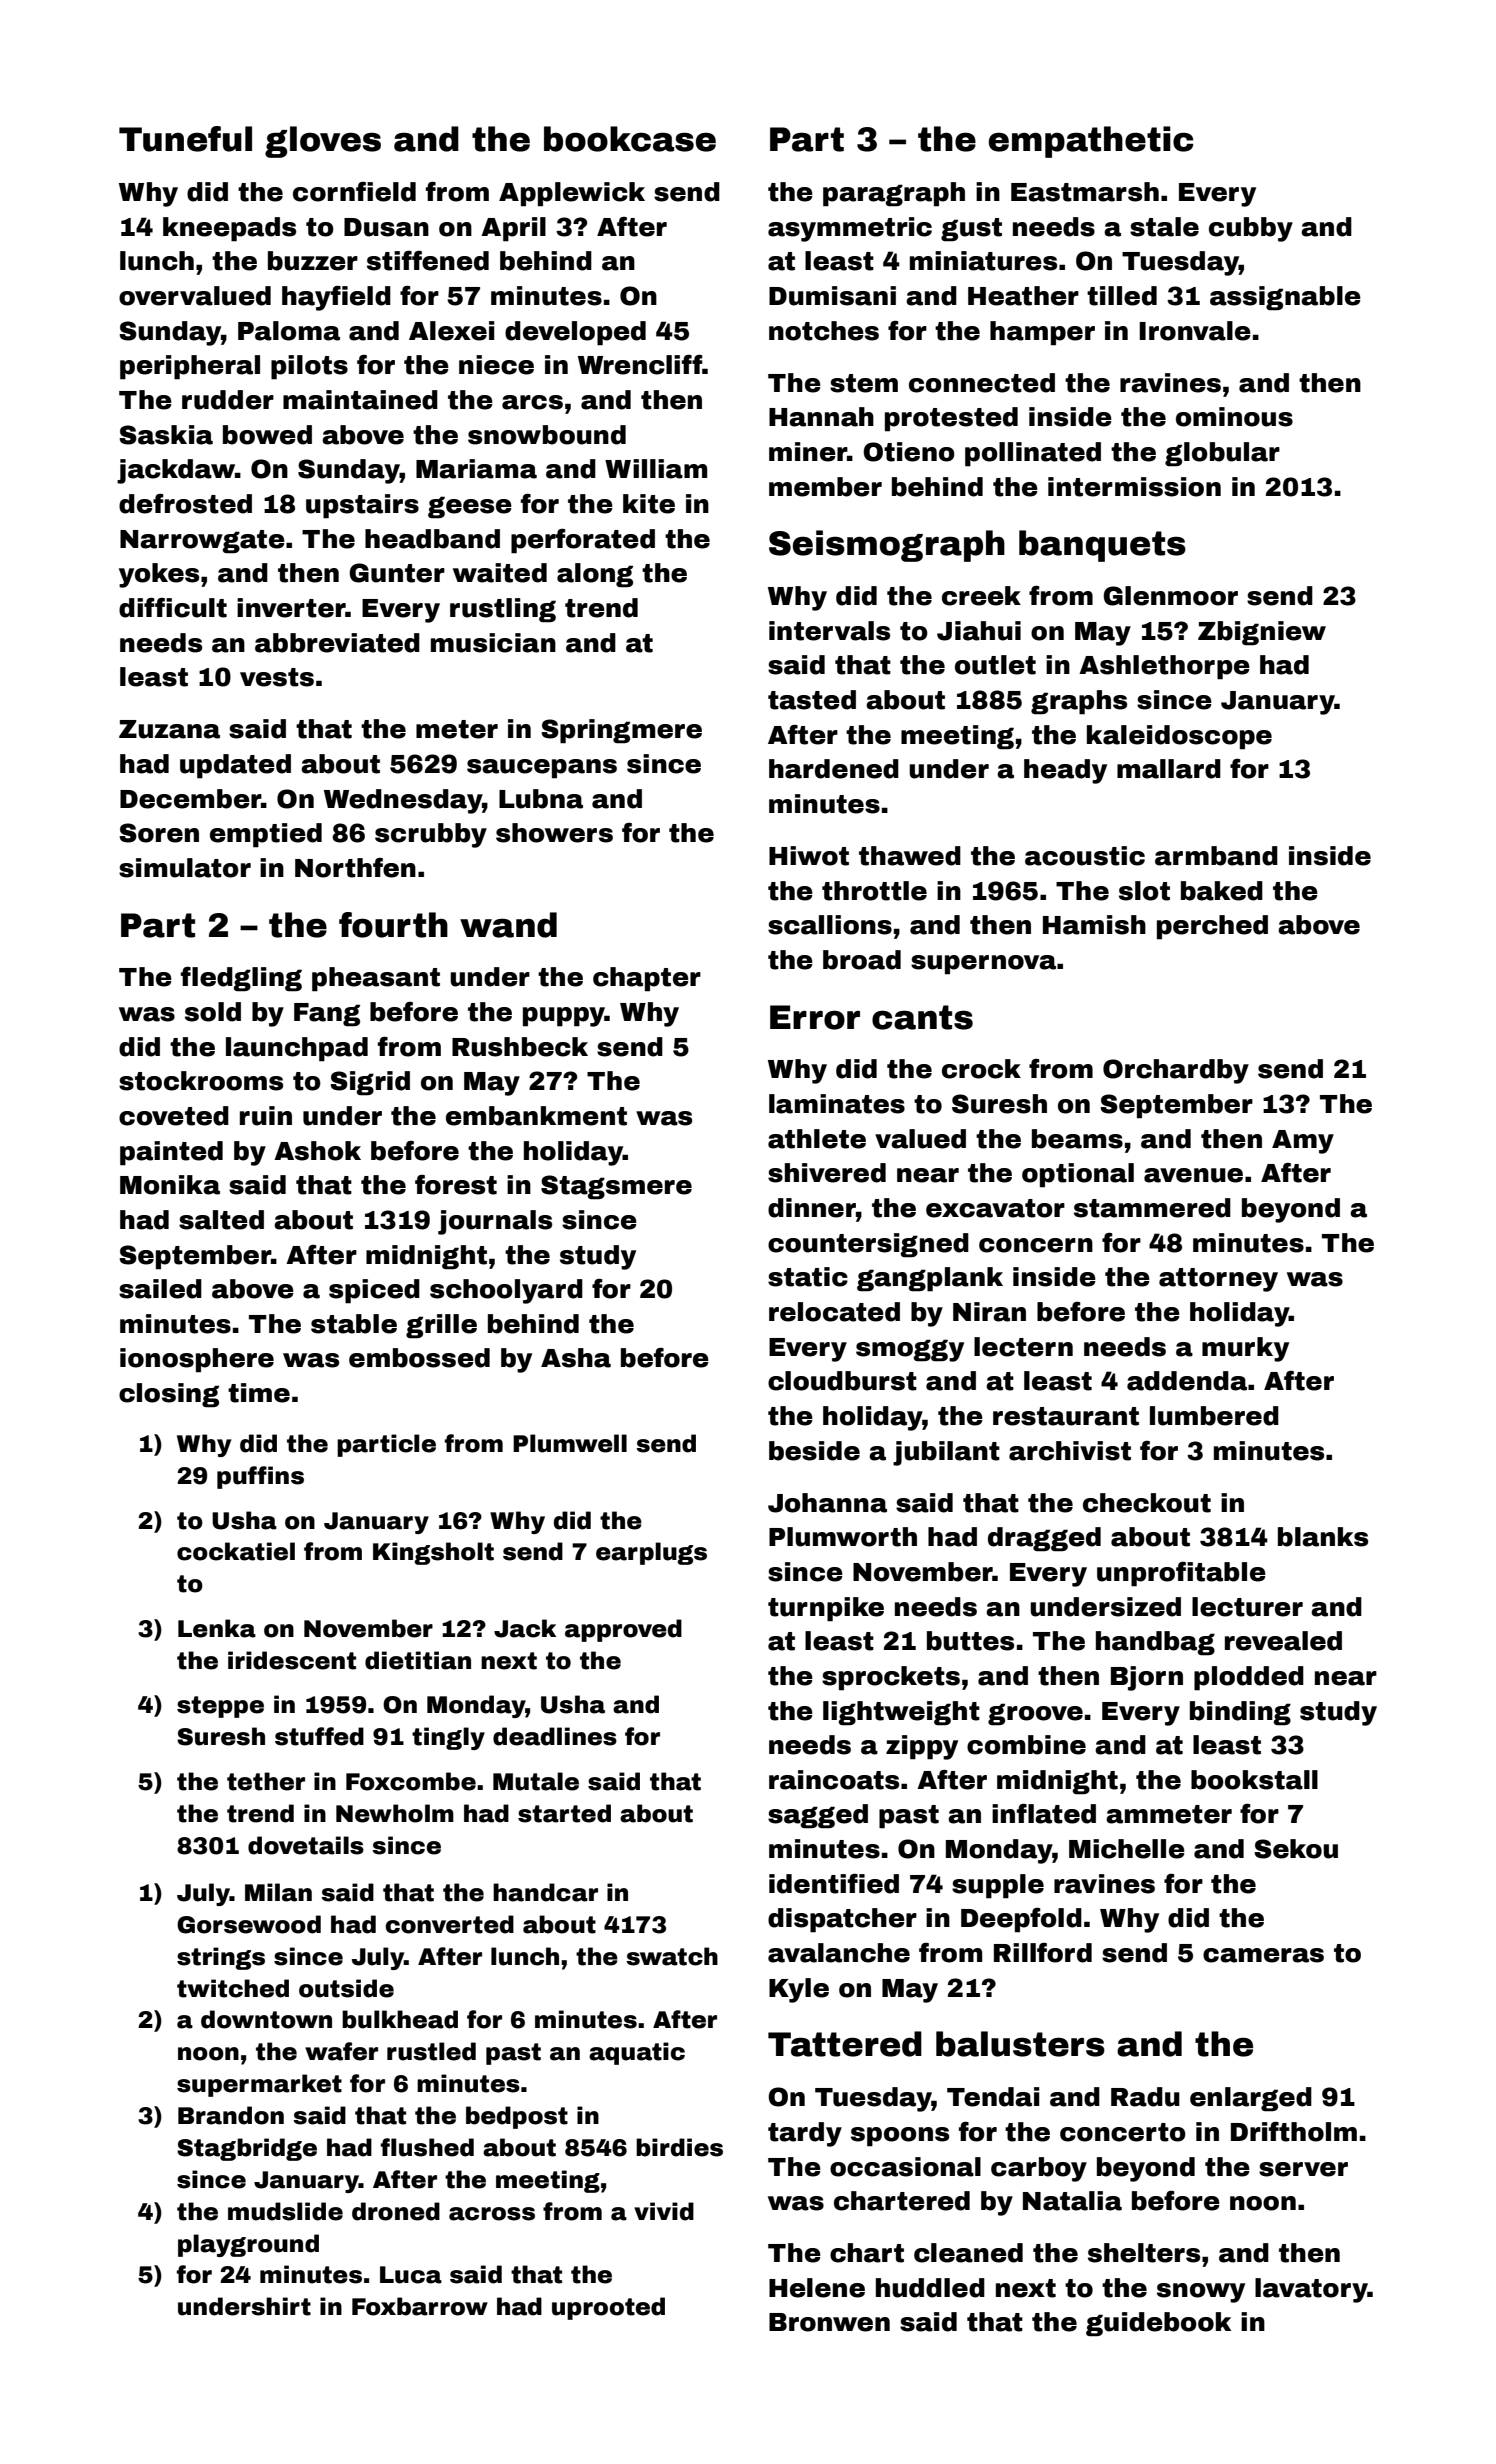  I want to click on guidebook, so click(1158, 2324).
